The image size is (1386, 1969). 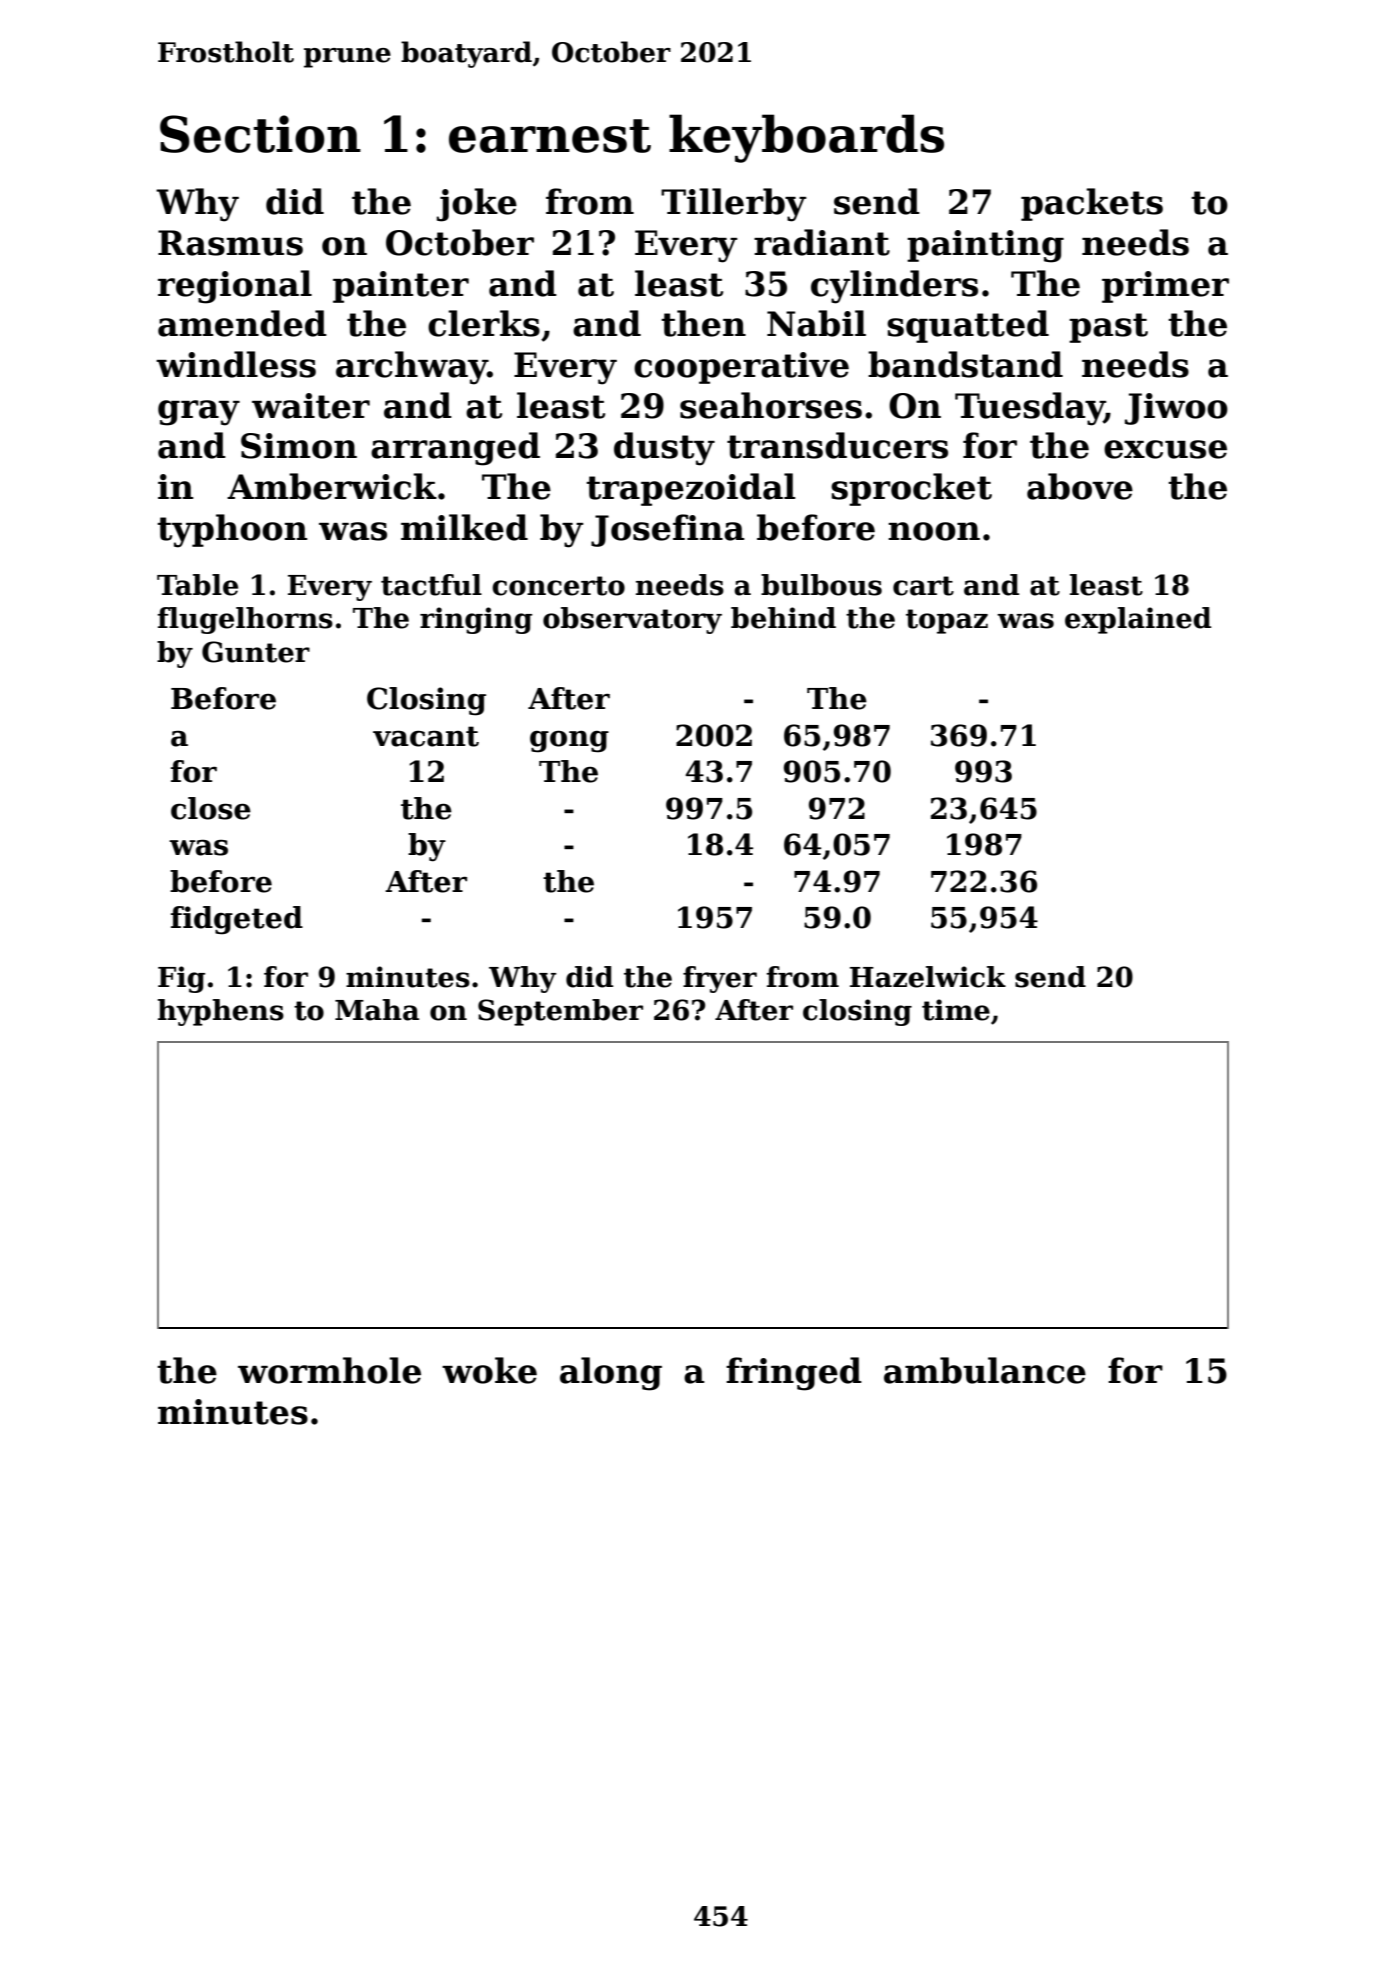 What do you see at coordinates (783, 618) in the image?
I see `behind` at bounding box center [783, 618].
